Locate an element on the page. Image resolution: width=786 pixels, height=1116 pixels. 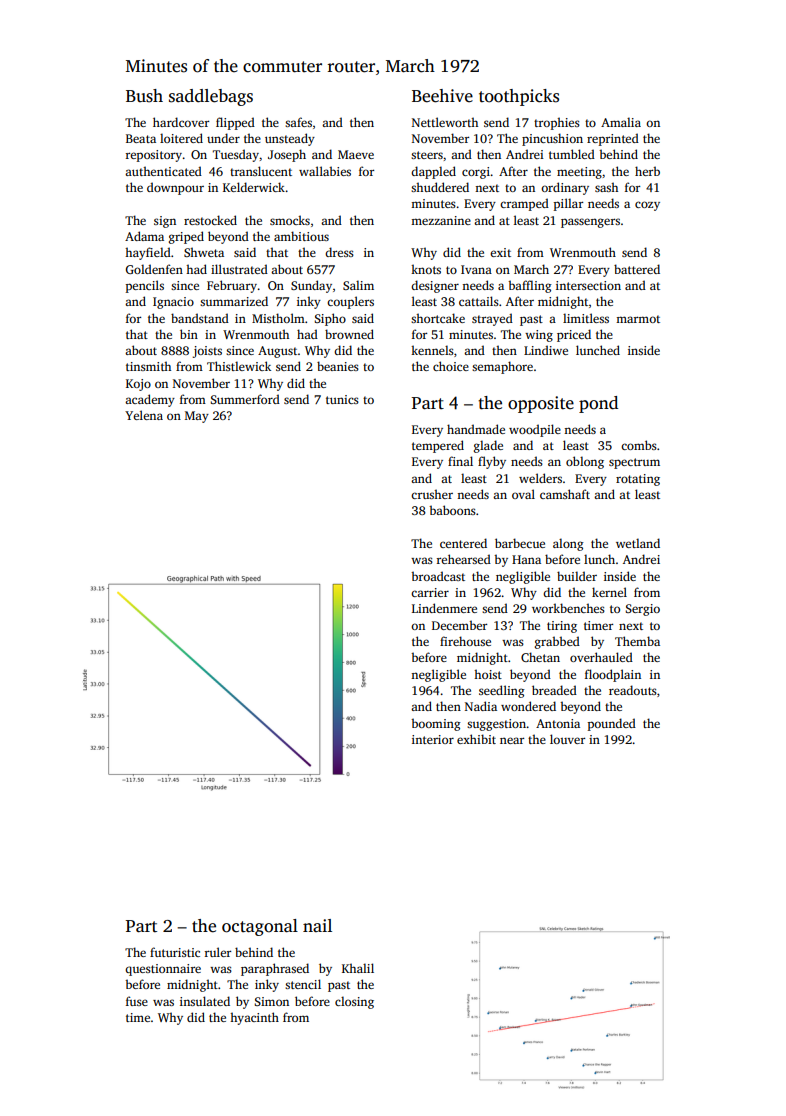
Khalil is located at coordinates (358, 968).
